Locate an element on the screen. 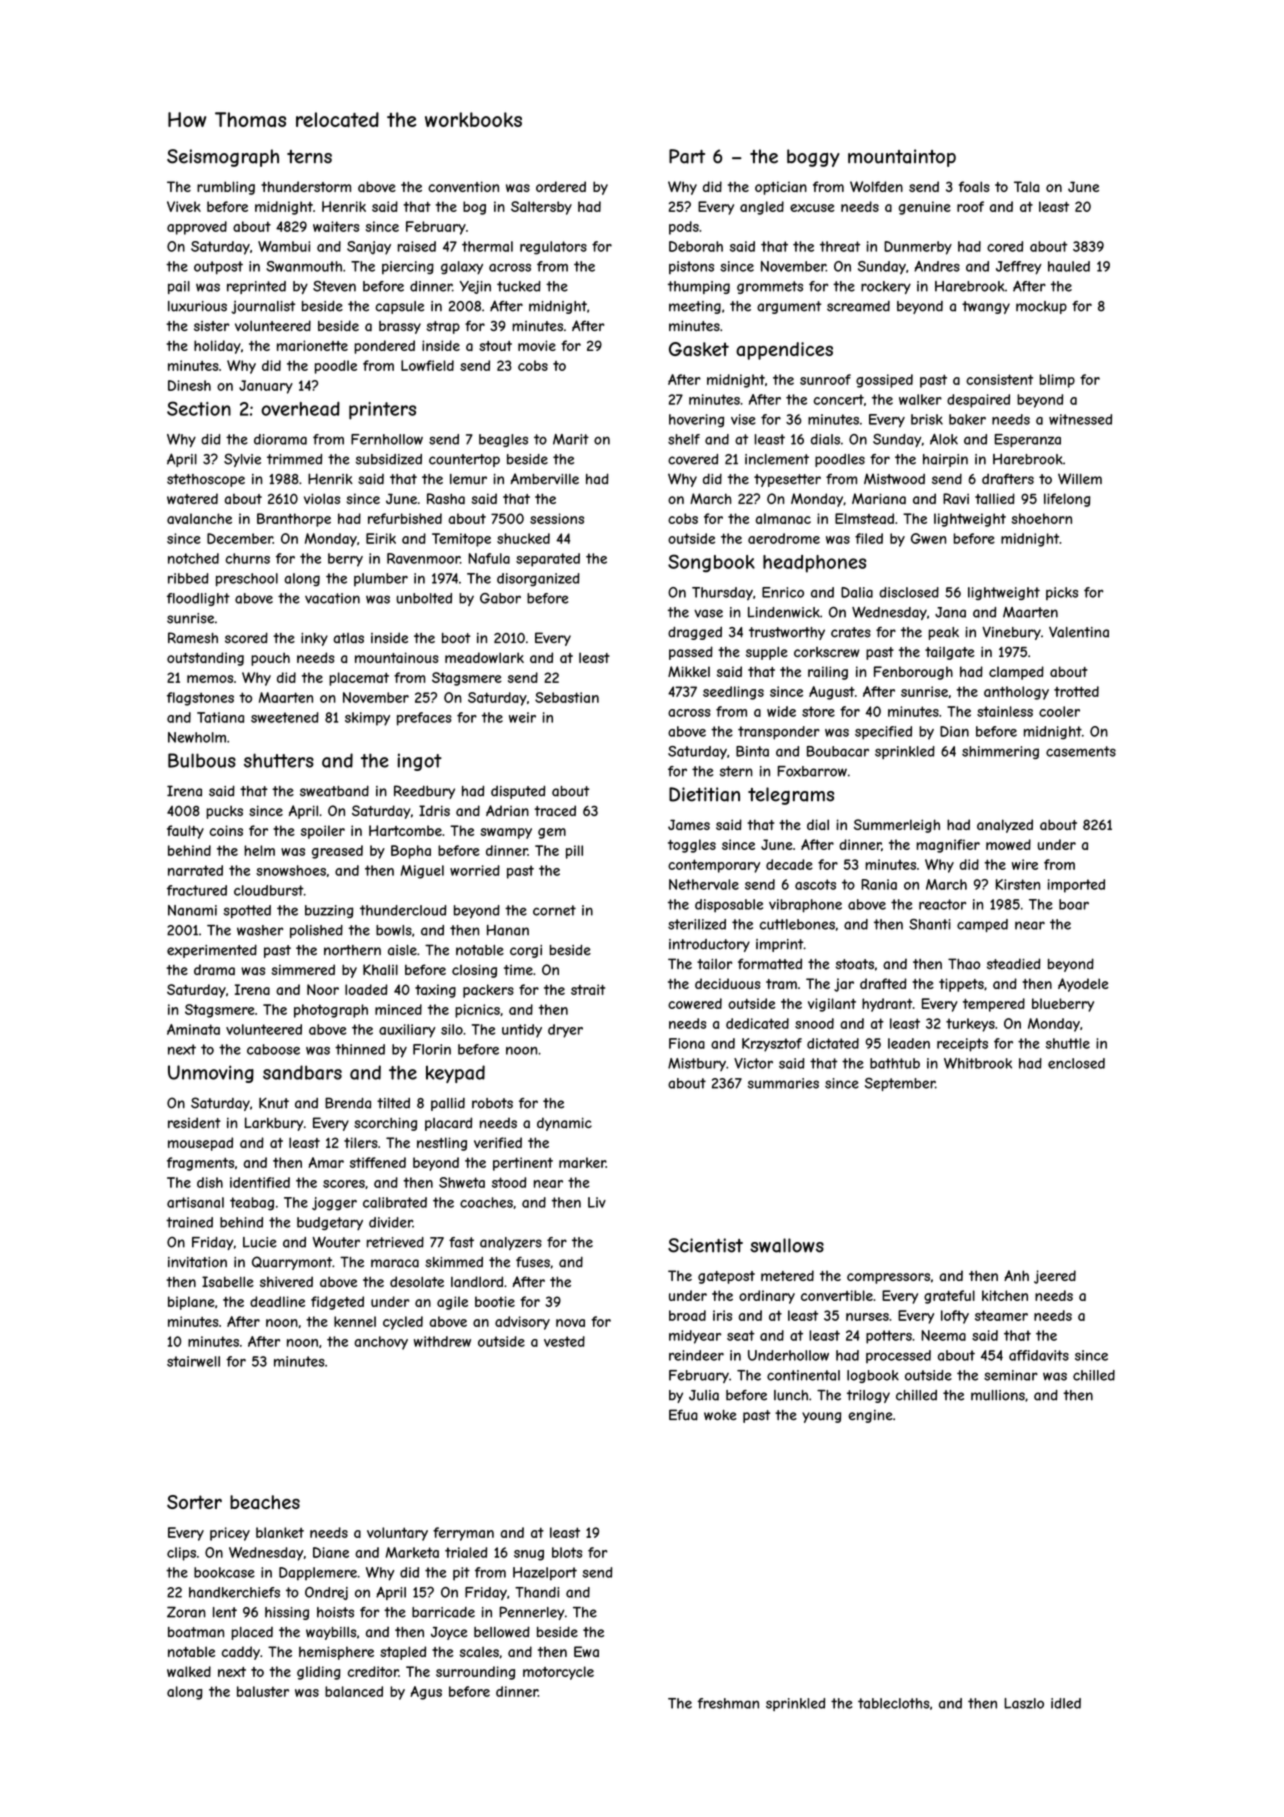 The image size is (1284, 1817). stout is located at coordinates (495, 346).
